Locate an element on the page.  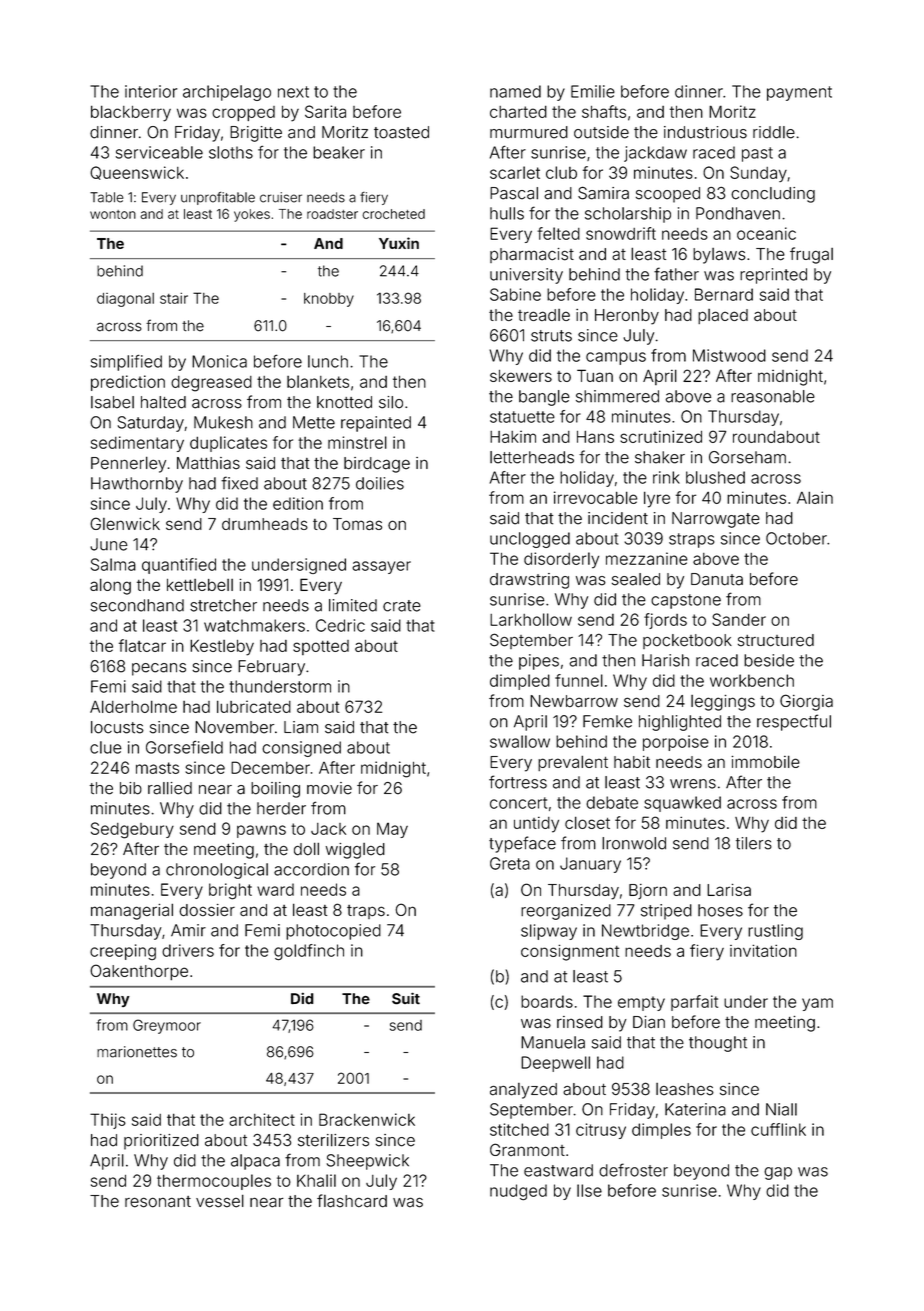
nudged is located at coordinates (518, 1192).
